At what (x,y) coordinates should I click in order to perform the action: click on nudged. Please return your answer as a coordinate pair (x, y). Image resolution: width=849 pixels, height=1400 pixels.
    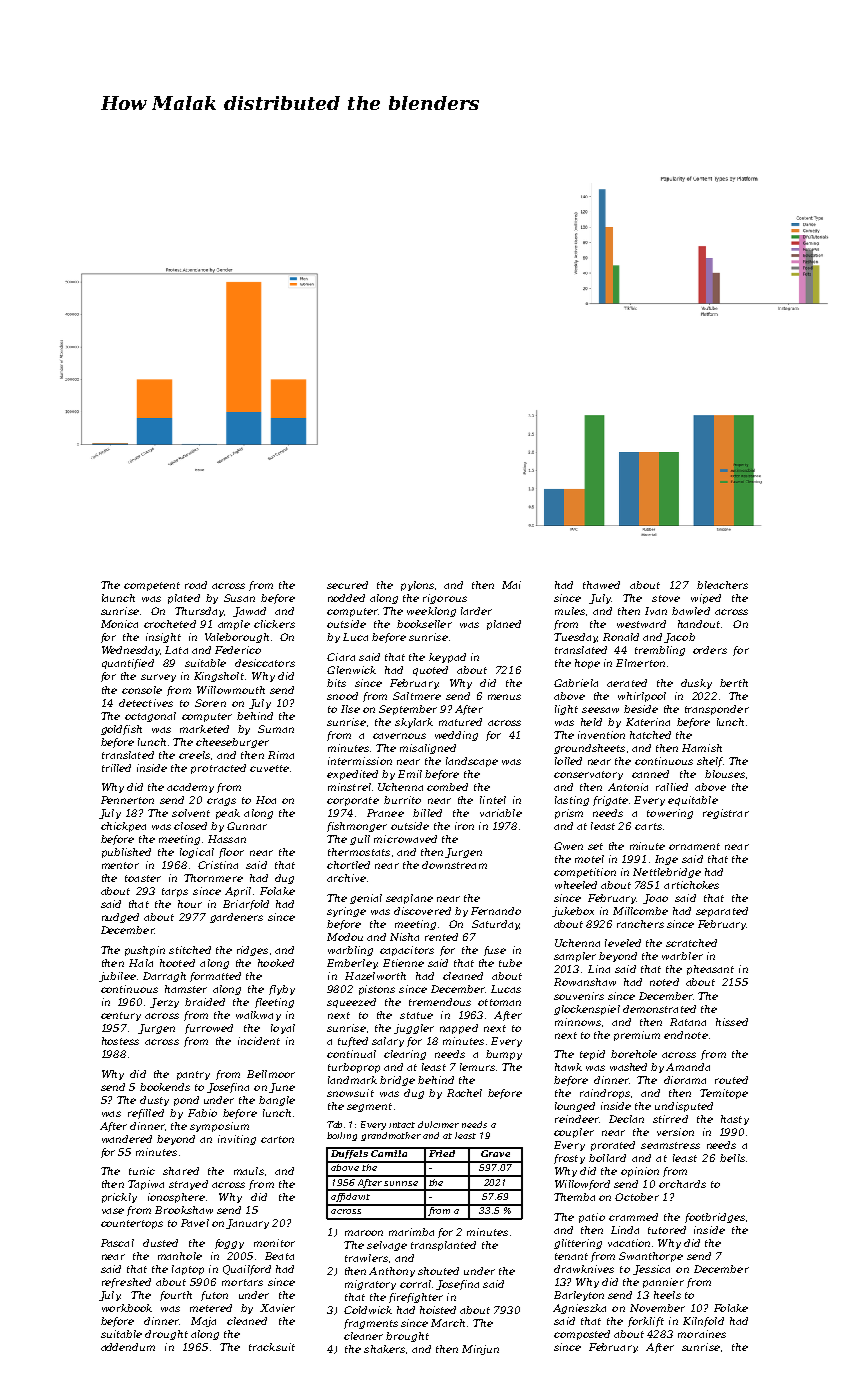
    Looking at the image, I should click on (120, 918).
